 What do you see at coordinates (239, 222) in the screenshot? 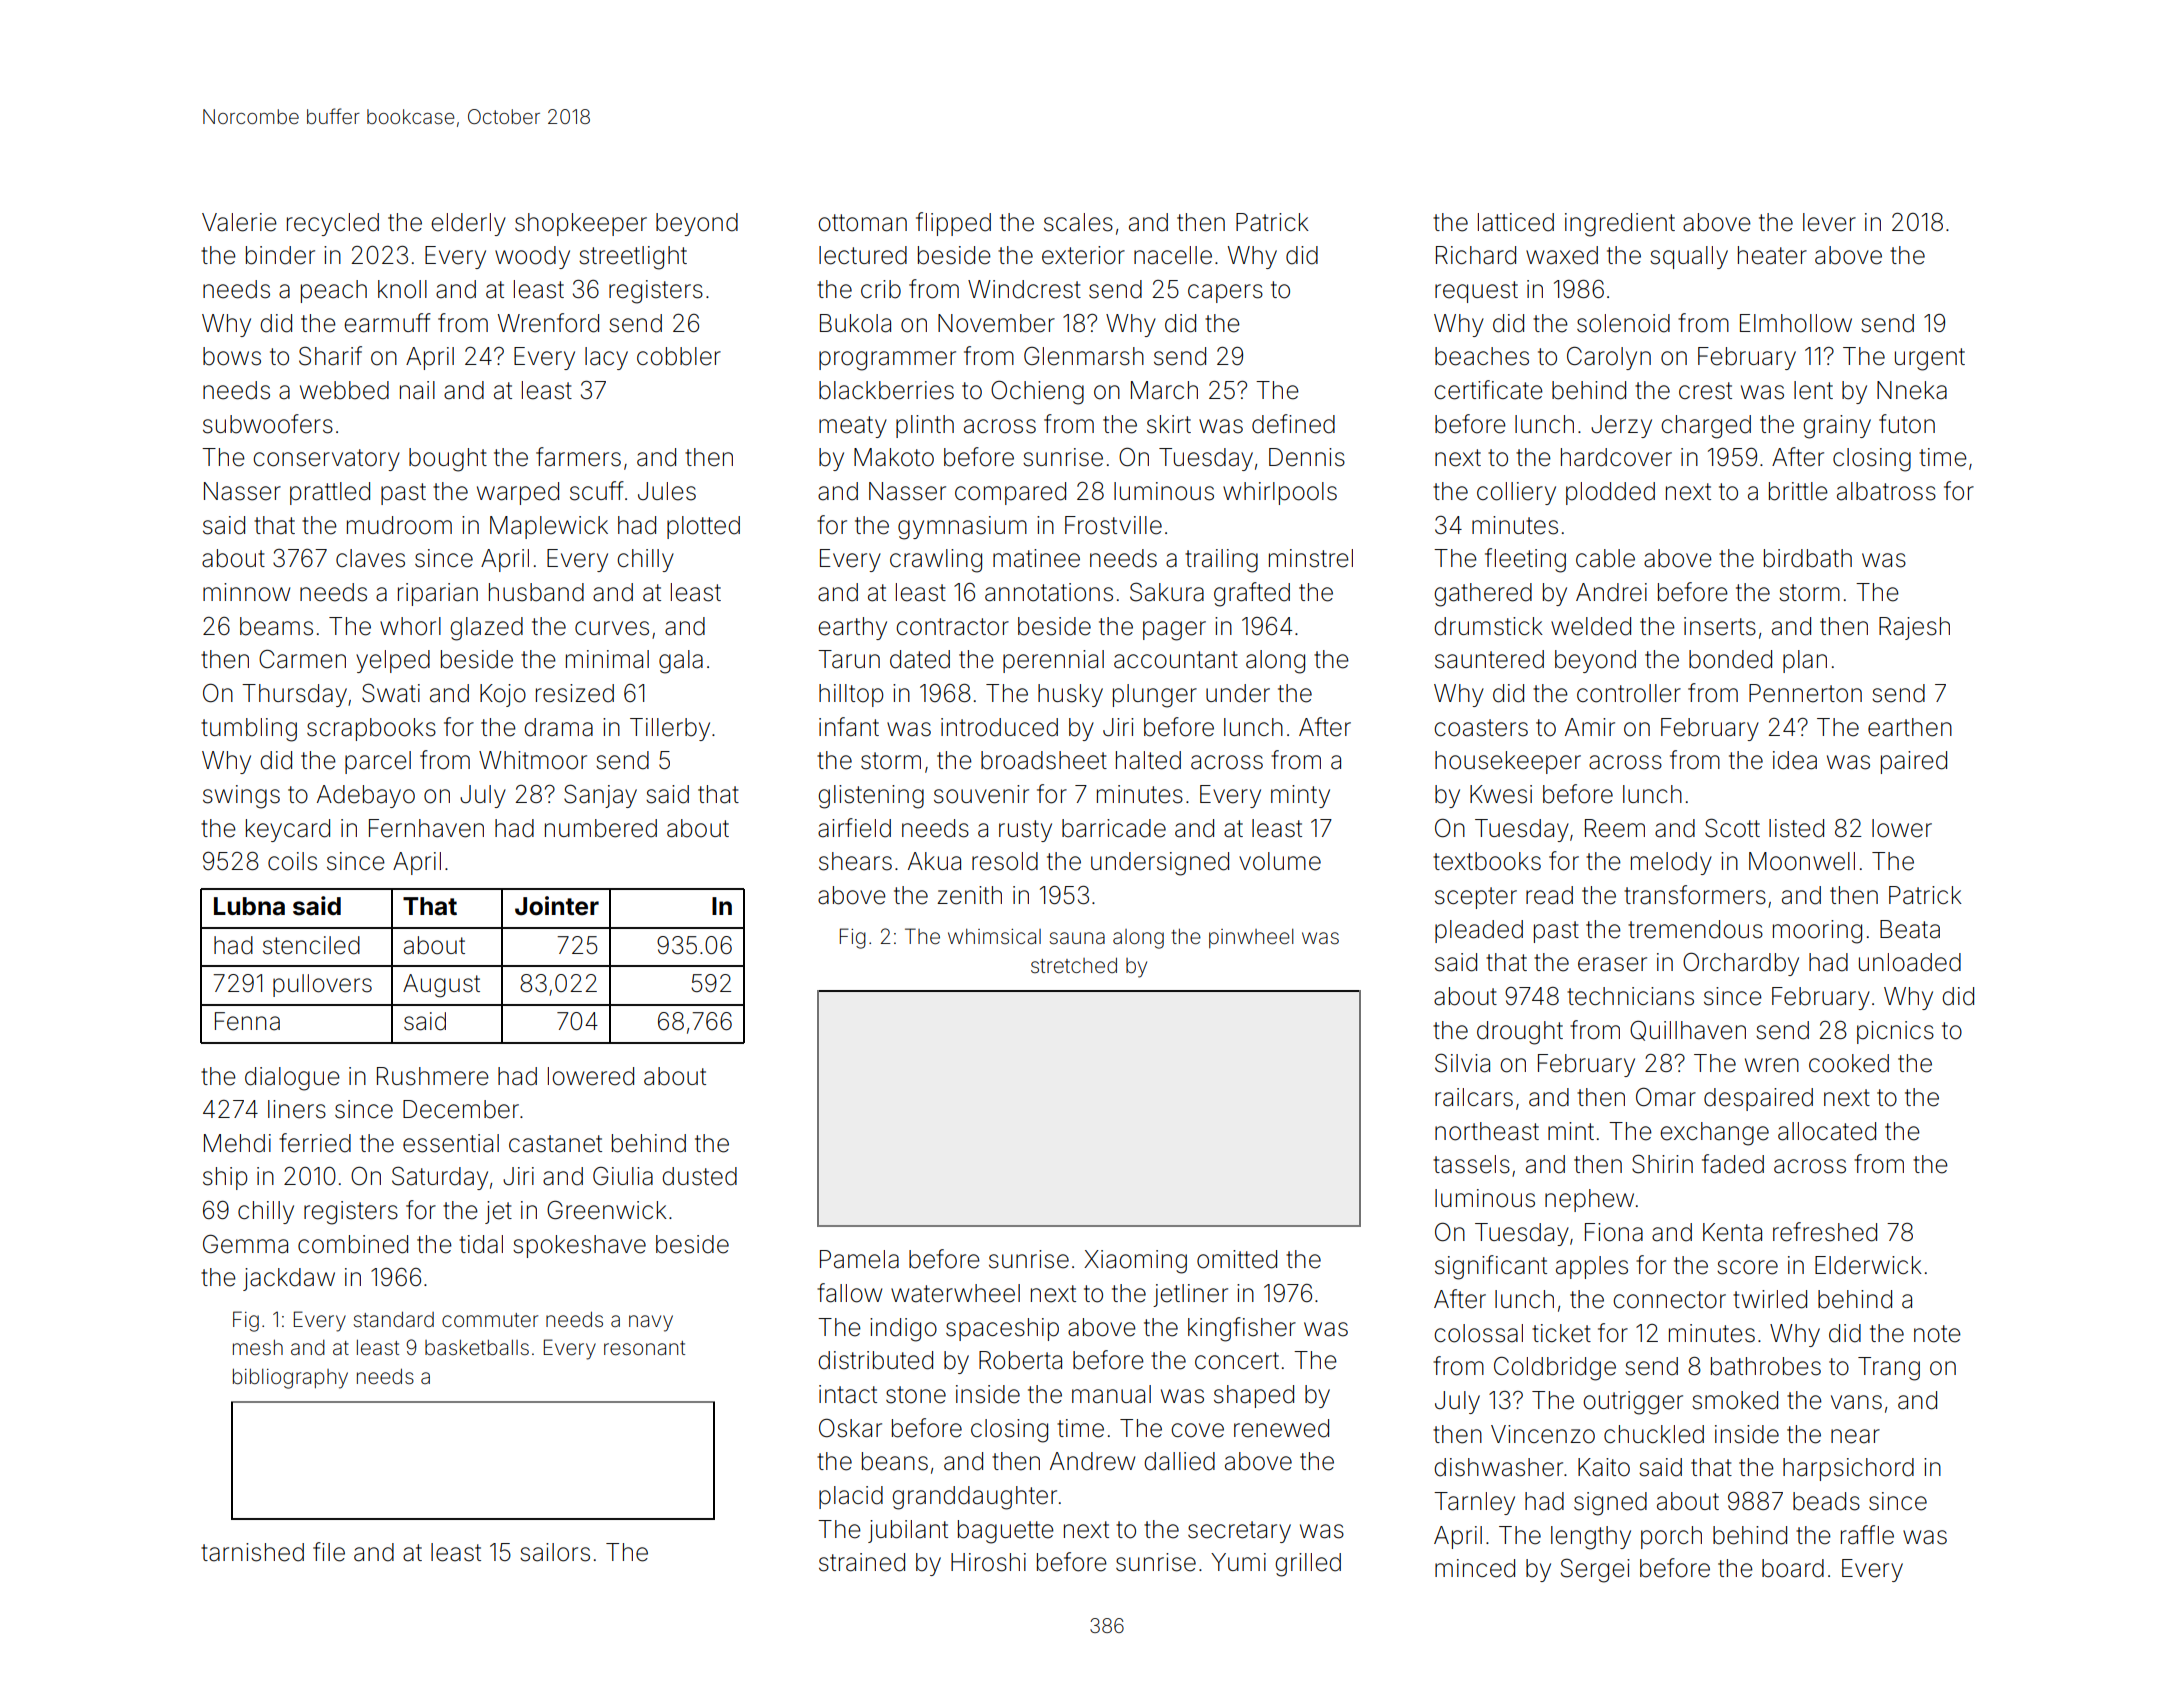
I see `Valerie` at bounding box center [239, 222].
